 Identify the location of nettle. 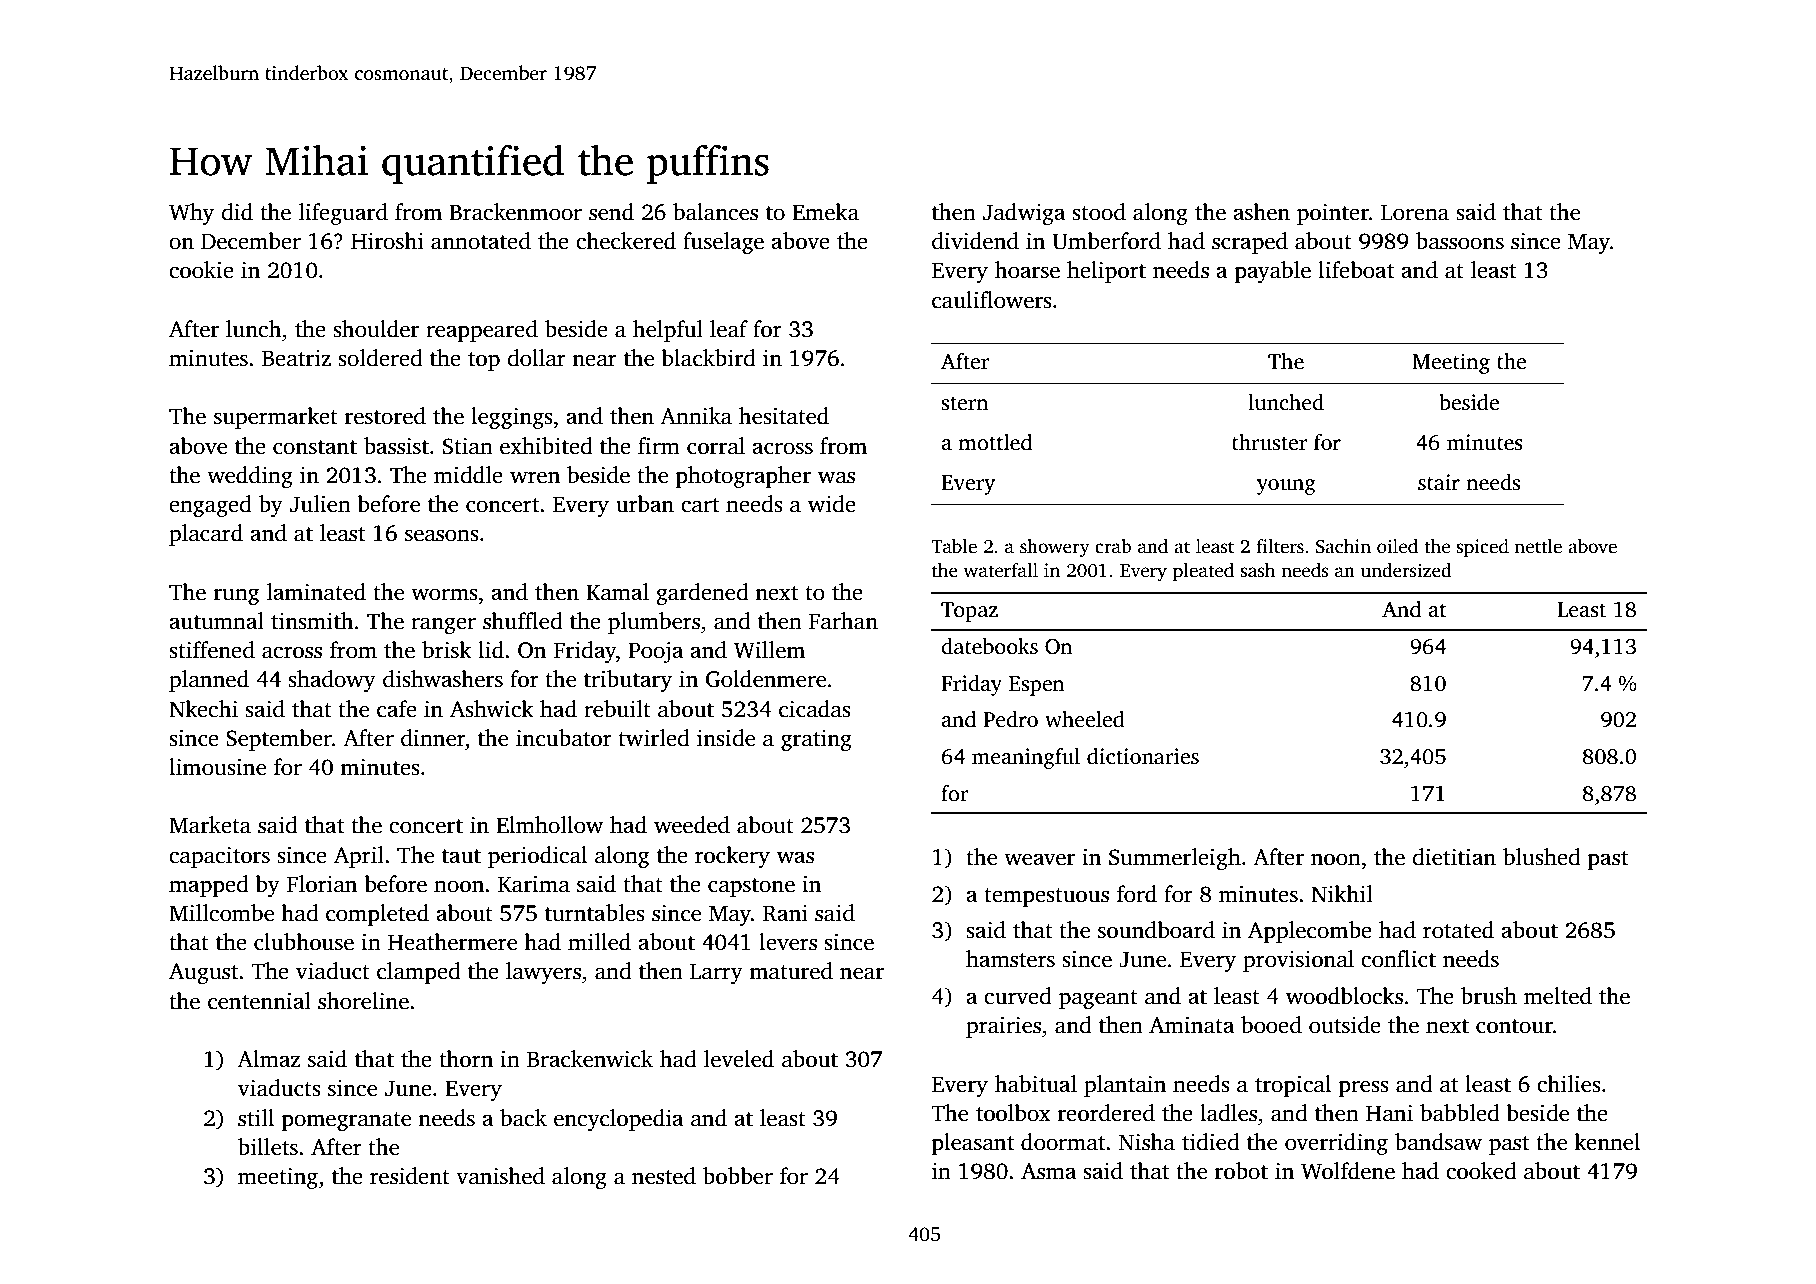
(1538, 546).
